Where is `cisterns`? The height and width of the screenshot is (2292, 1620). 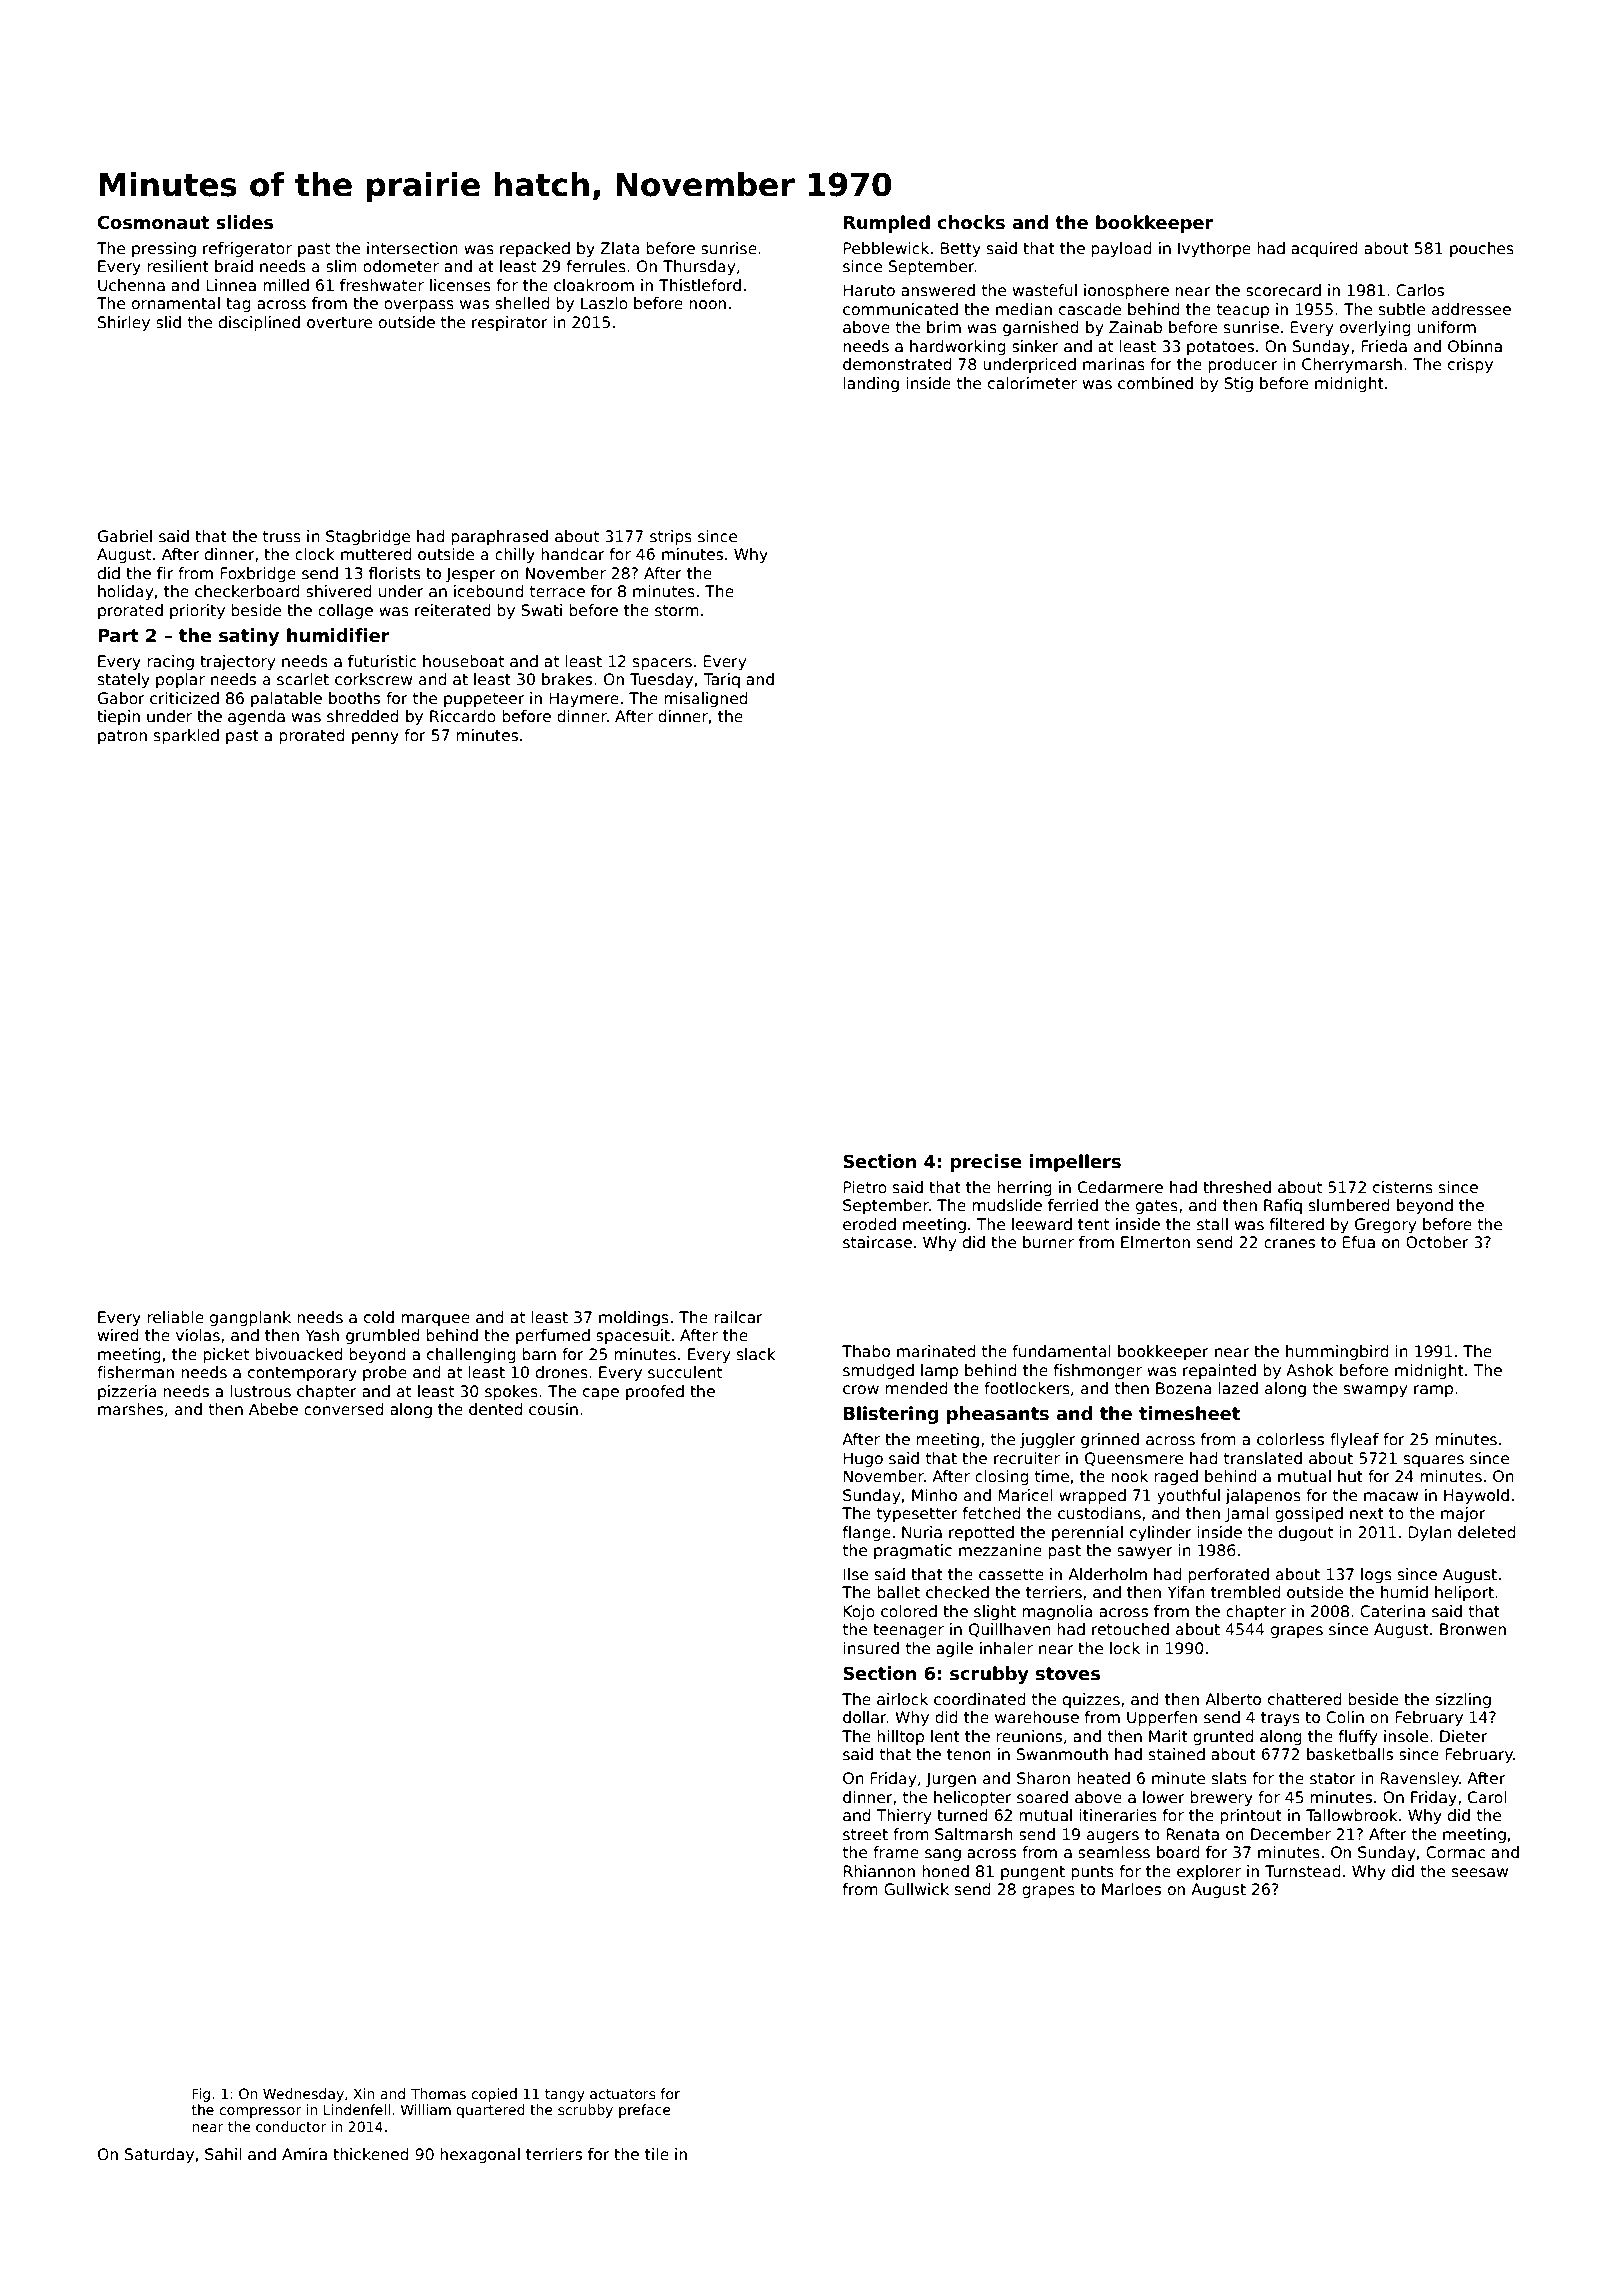 cisterns is located at coordinates (1403, 1187).
